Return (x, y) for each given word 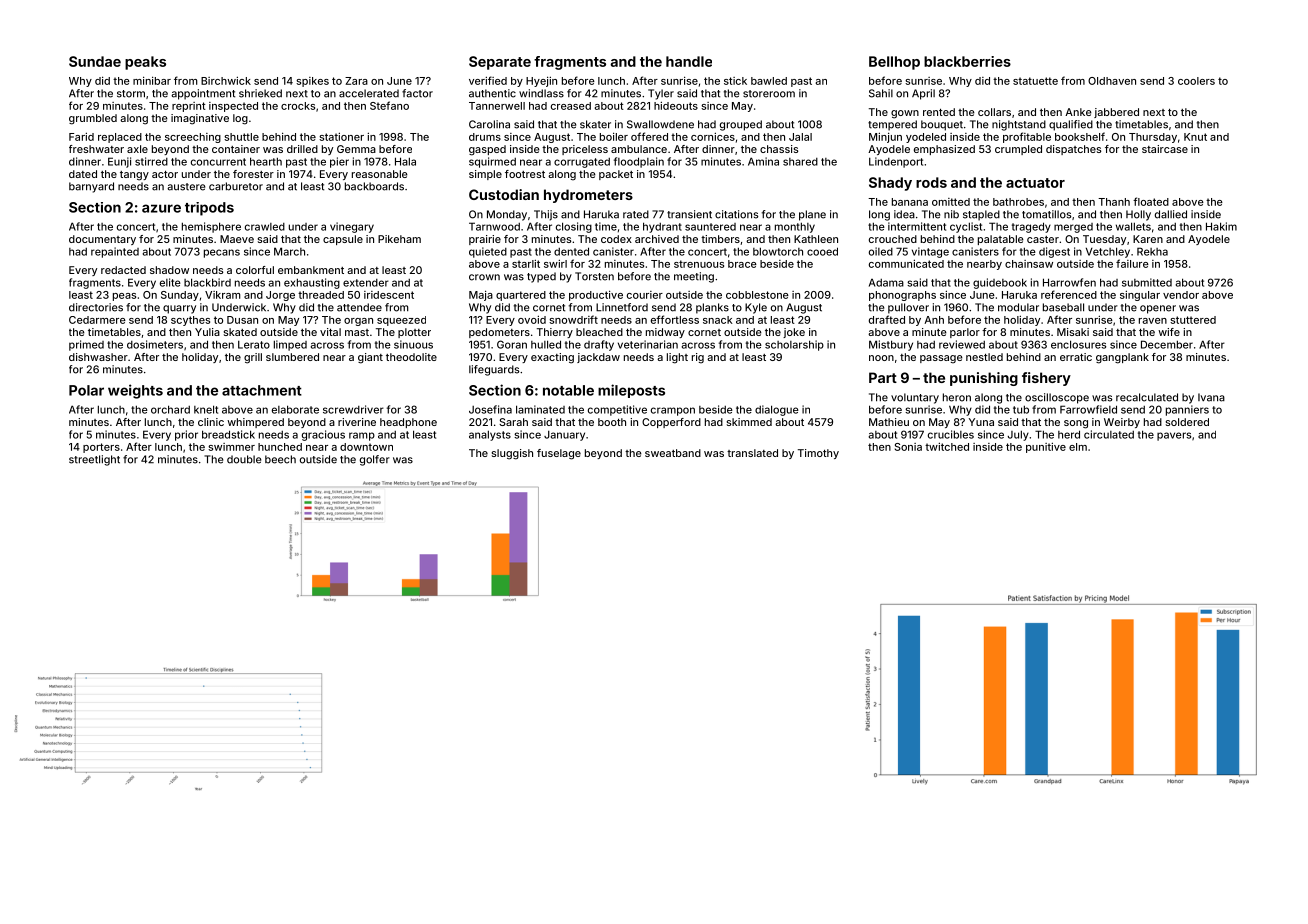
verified (488, 80)
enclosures (1078, 344)
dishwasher (98, 357)
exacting (552, 358)
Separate (500, 63)
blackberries (967, 61)
